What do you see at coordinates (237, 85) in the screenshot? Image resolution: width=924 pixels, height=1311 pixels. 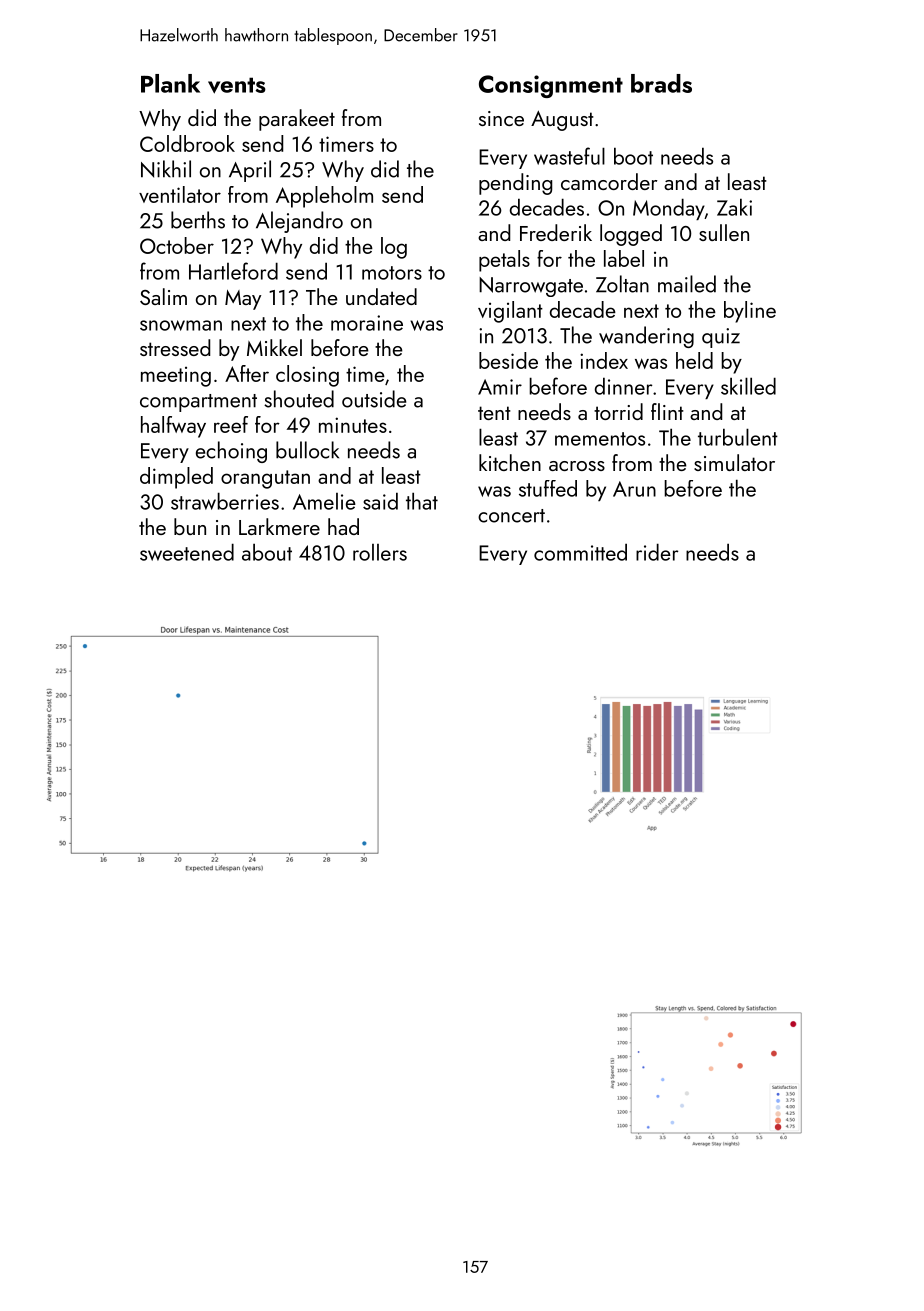 I see `vents` at bounding box center [237, 85].
